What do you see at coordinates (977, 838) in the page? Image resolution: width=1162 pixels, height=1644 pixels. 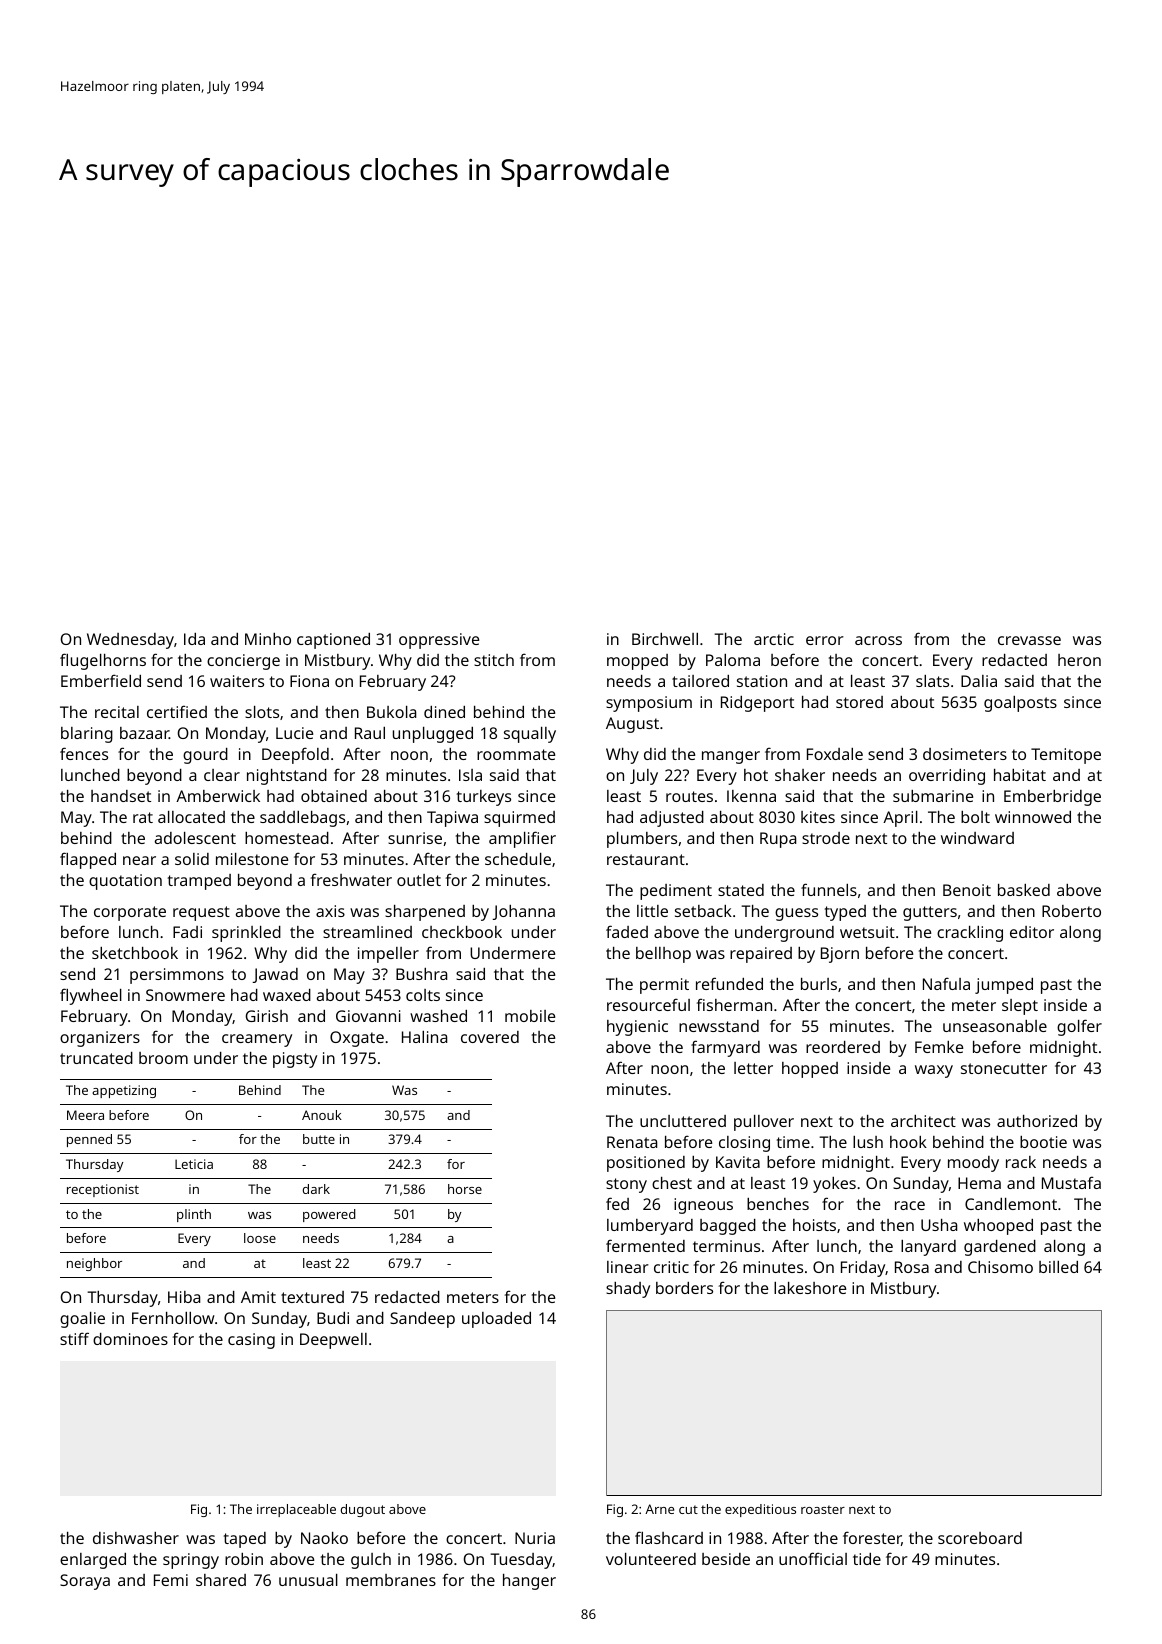 I see `windward` at bounding box center [977, 838].
